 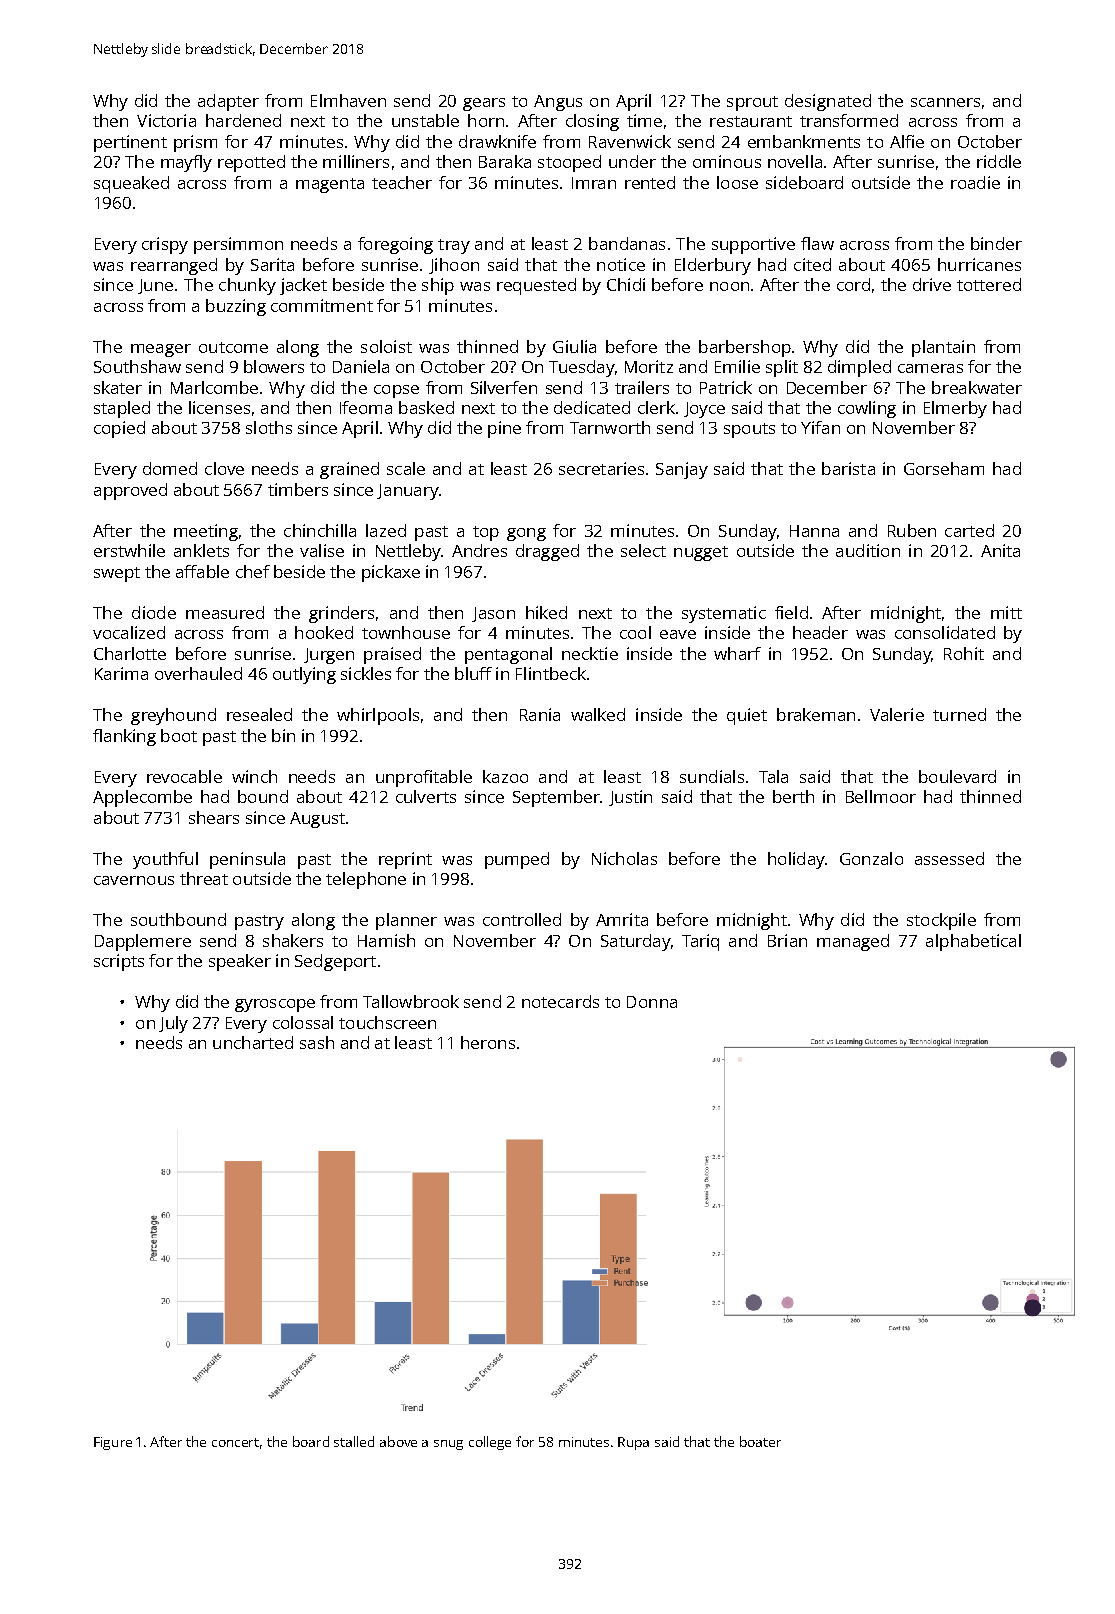 I want to click on boater, so click(x=760, y=1441).
